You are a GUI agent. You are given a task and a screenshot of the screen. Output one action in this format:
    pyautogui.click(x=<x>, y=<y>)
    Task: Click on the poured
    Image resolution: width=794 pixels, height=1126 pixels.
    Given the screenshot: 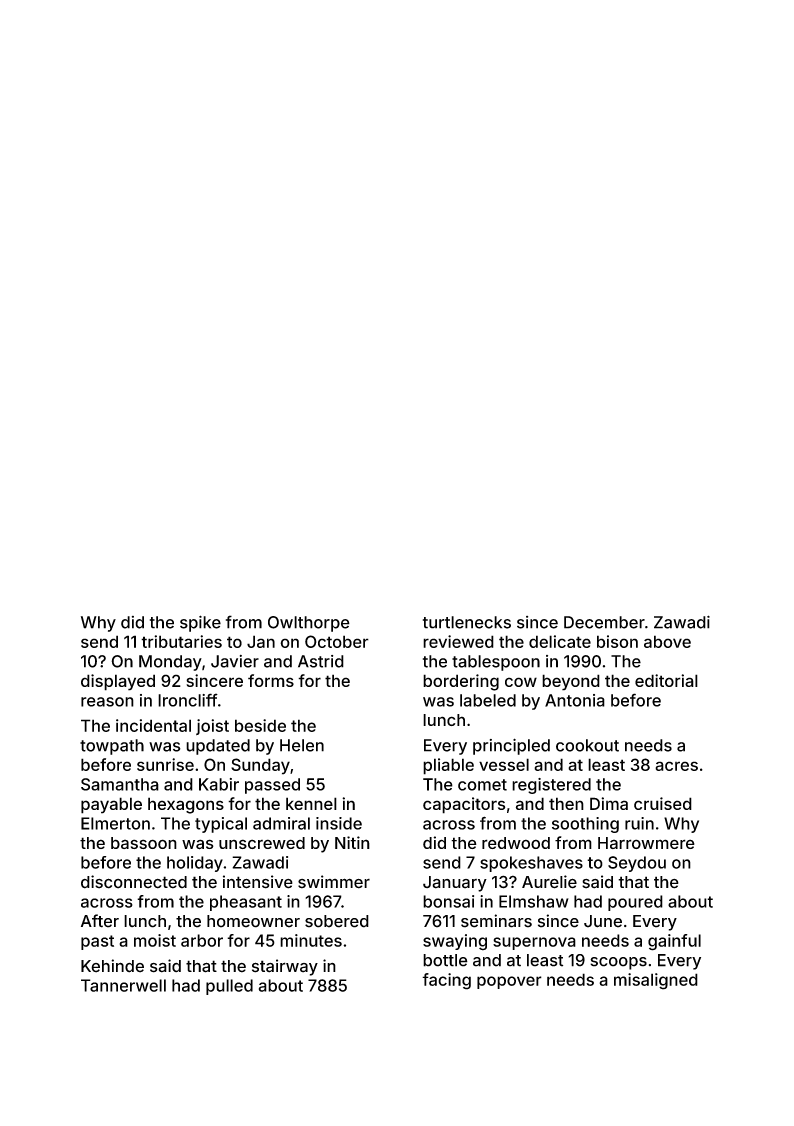 What is the action you would take?
    pyautogui.click(x=635, y=903)
